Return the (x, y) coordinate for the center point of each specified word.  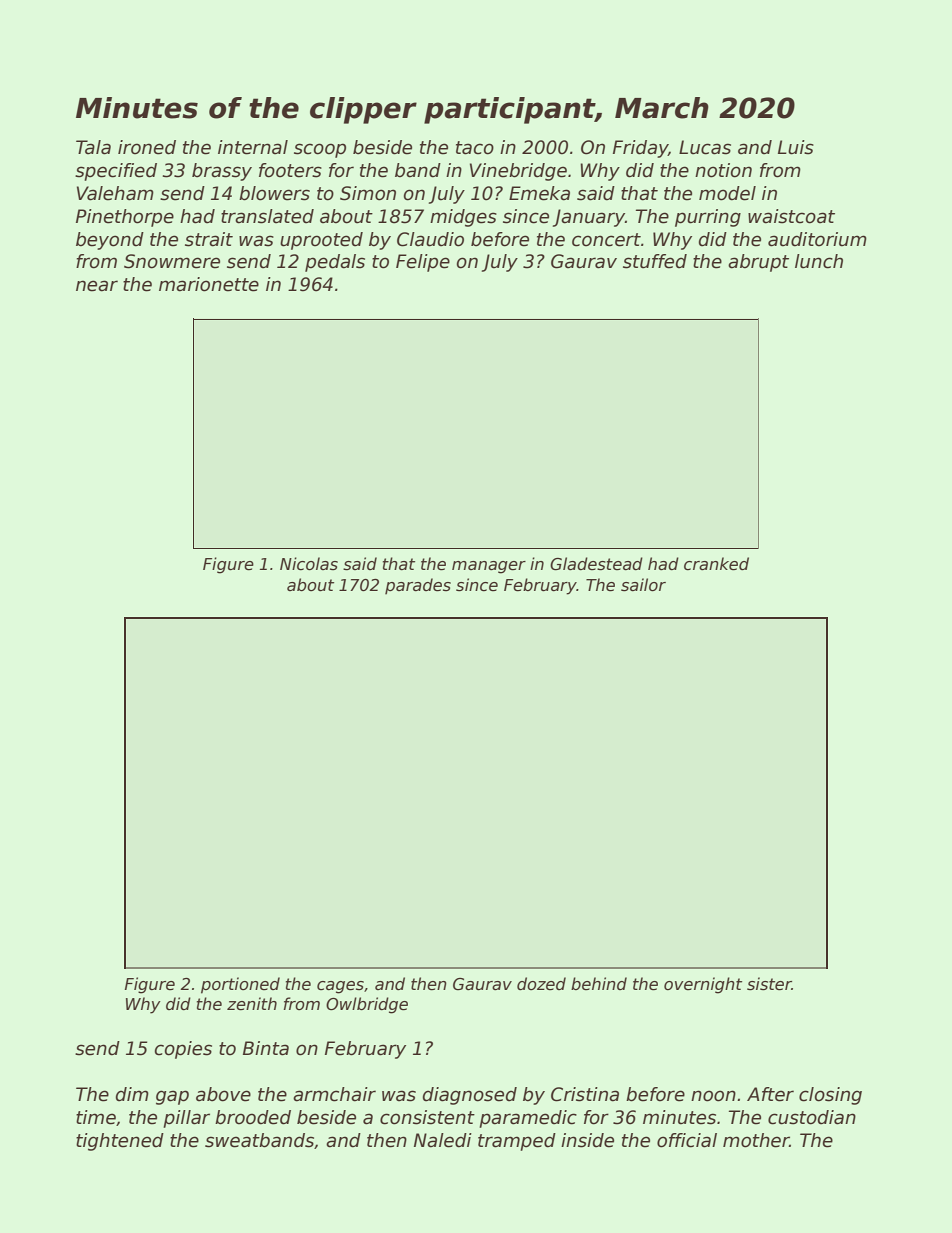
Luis (796, 147)
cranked (716, 564)
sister (769, 984)
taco (475, 148)
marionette (209, 284)
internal (253, 147)
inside (587, 1140)
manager (489, 567)
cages (340, 987)
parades (418, 586)
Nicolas (309, 564)
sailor (643, 585)
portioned (240, 985)
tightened (120, 1142)
